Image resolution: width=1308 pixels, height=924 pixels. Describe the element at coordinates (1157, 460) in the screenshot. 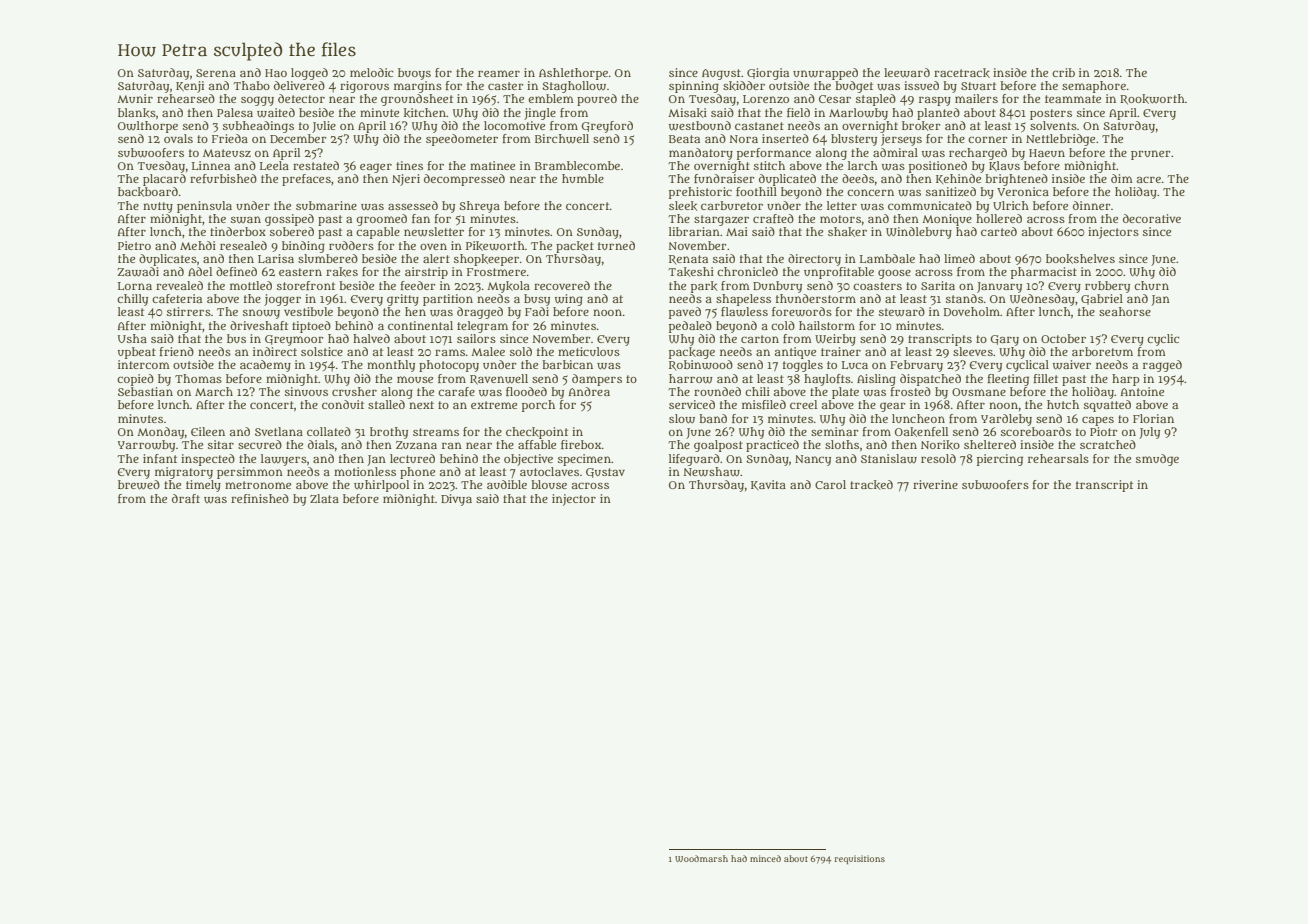

I see `smudge` at that location.
